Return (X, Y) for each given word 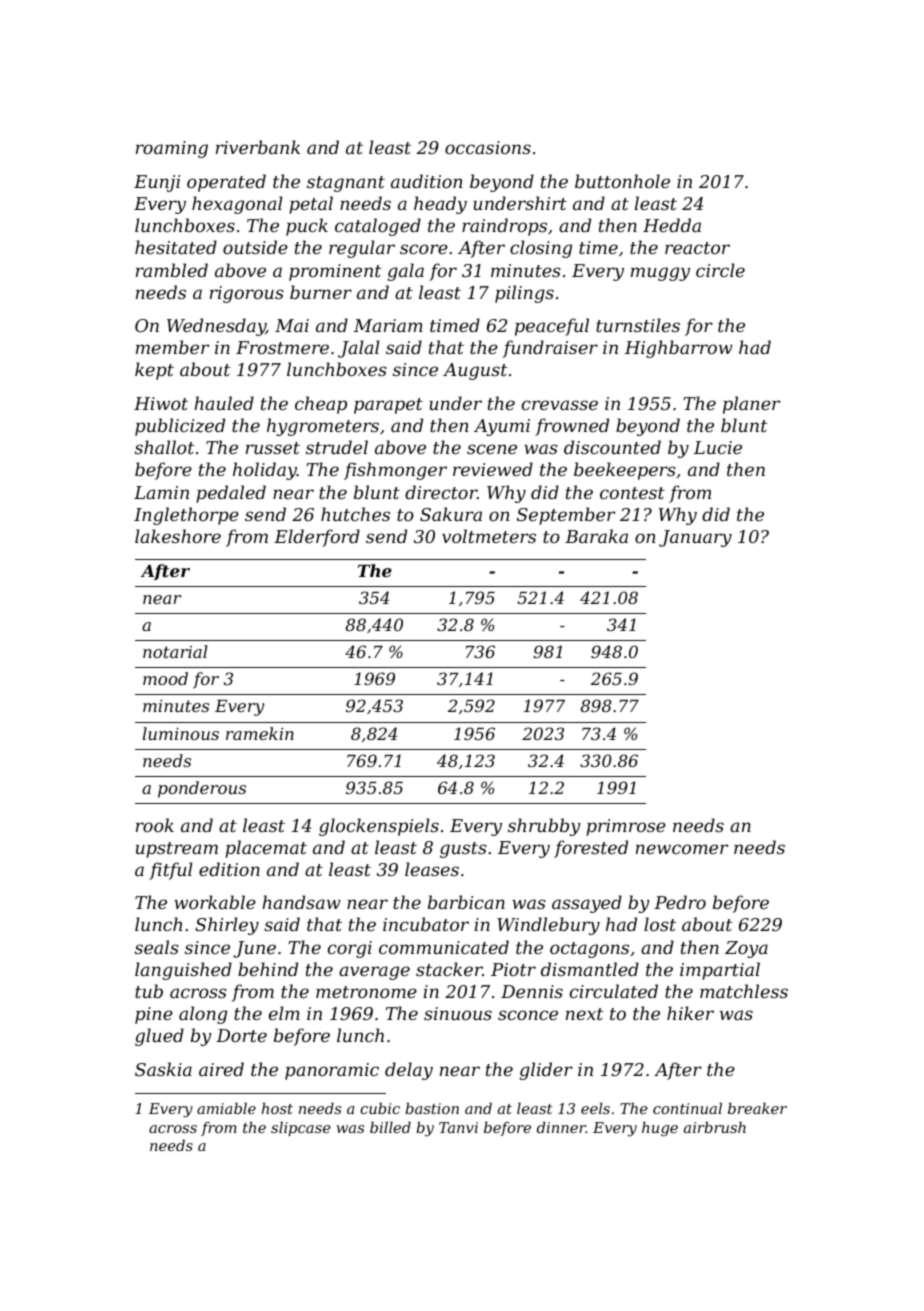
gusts (463, 850)
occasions (488, 147)
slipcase (301, 1129)
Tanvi (458, 1127)
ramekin (260, 733)
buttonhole (622, 181)
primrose (626, 827)
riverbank (258, 147)
